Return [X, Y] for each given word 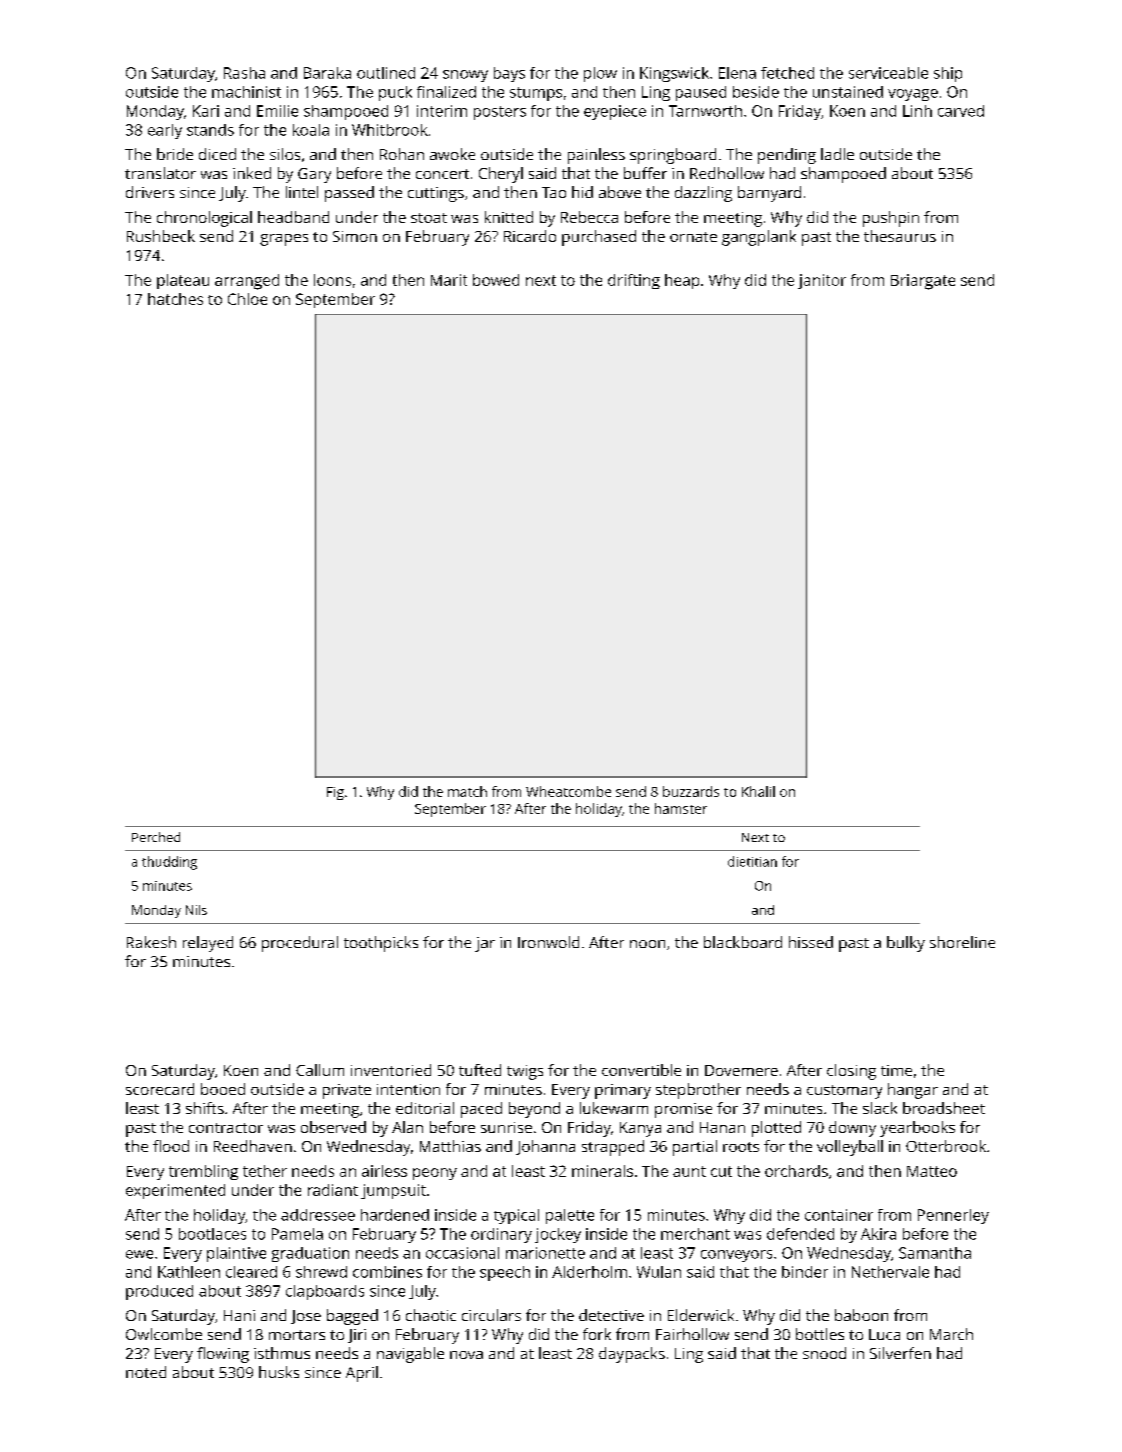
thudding [169, 863]
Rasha [244, 73]
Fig [335, 793]
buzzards [691, 791]
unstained [848, 92]
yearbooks [917, 1129]
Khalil [758, 791]
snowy [465, 76]
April [362, 1374]
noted [146, 1372]
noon [647, 944]
